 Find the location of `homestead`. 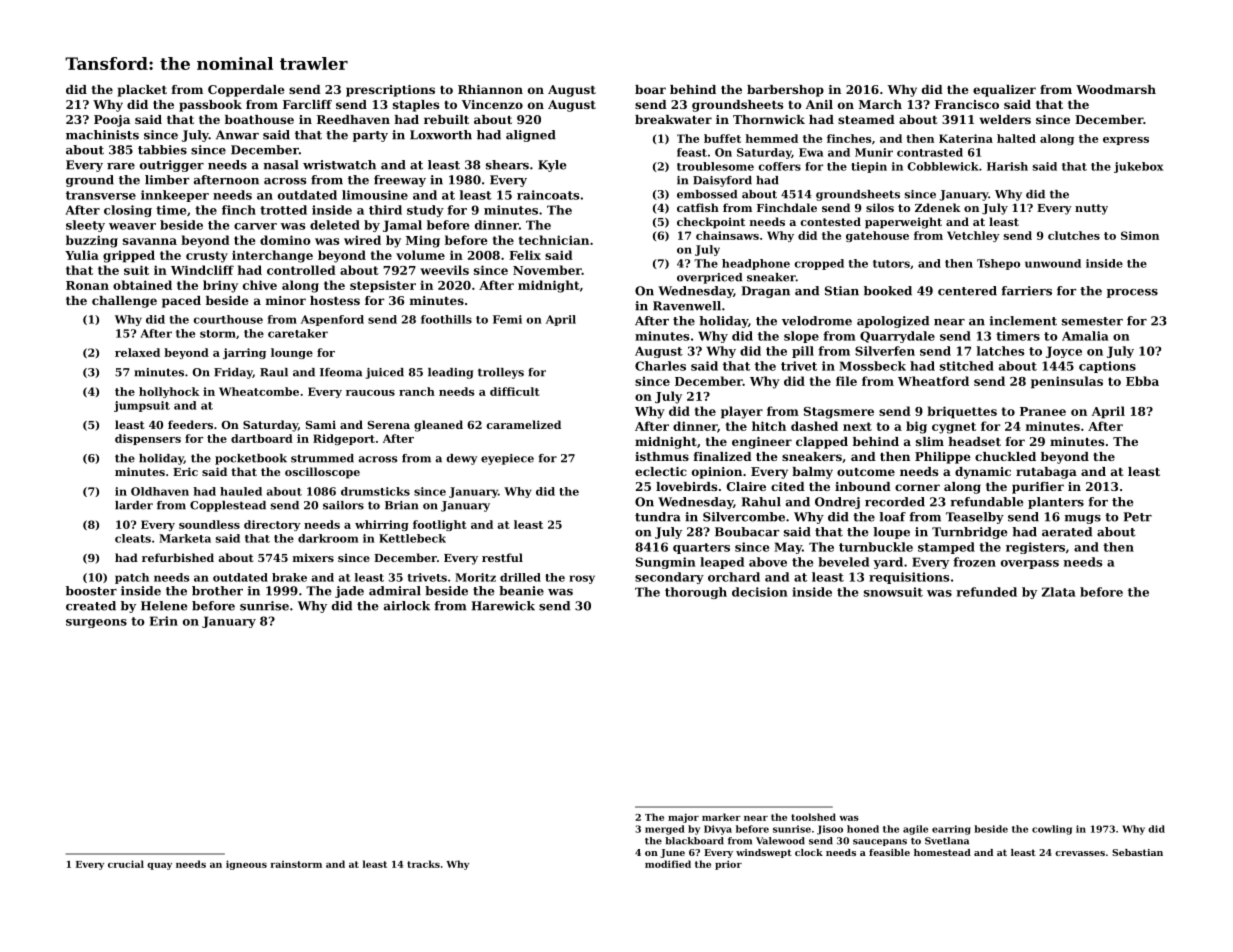

homestead is located at coordinates (942, 852).
